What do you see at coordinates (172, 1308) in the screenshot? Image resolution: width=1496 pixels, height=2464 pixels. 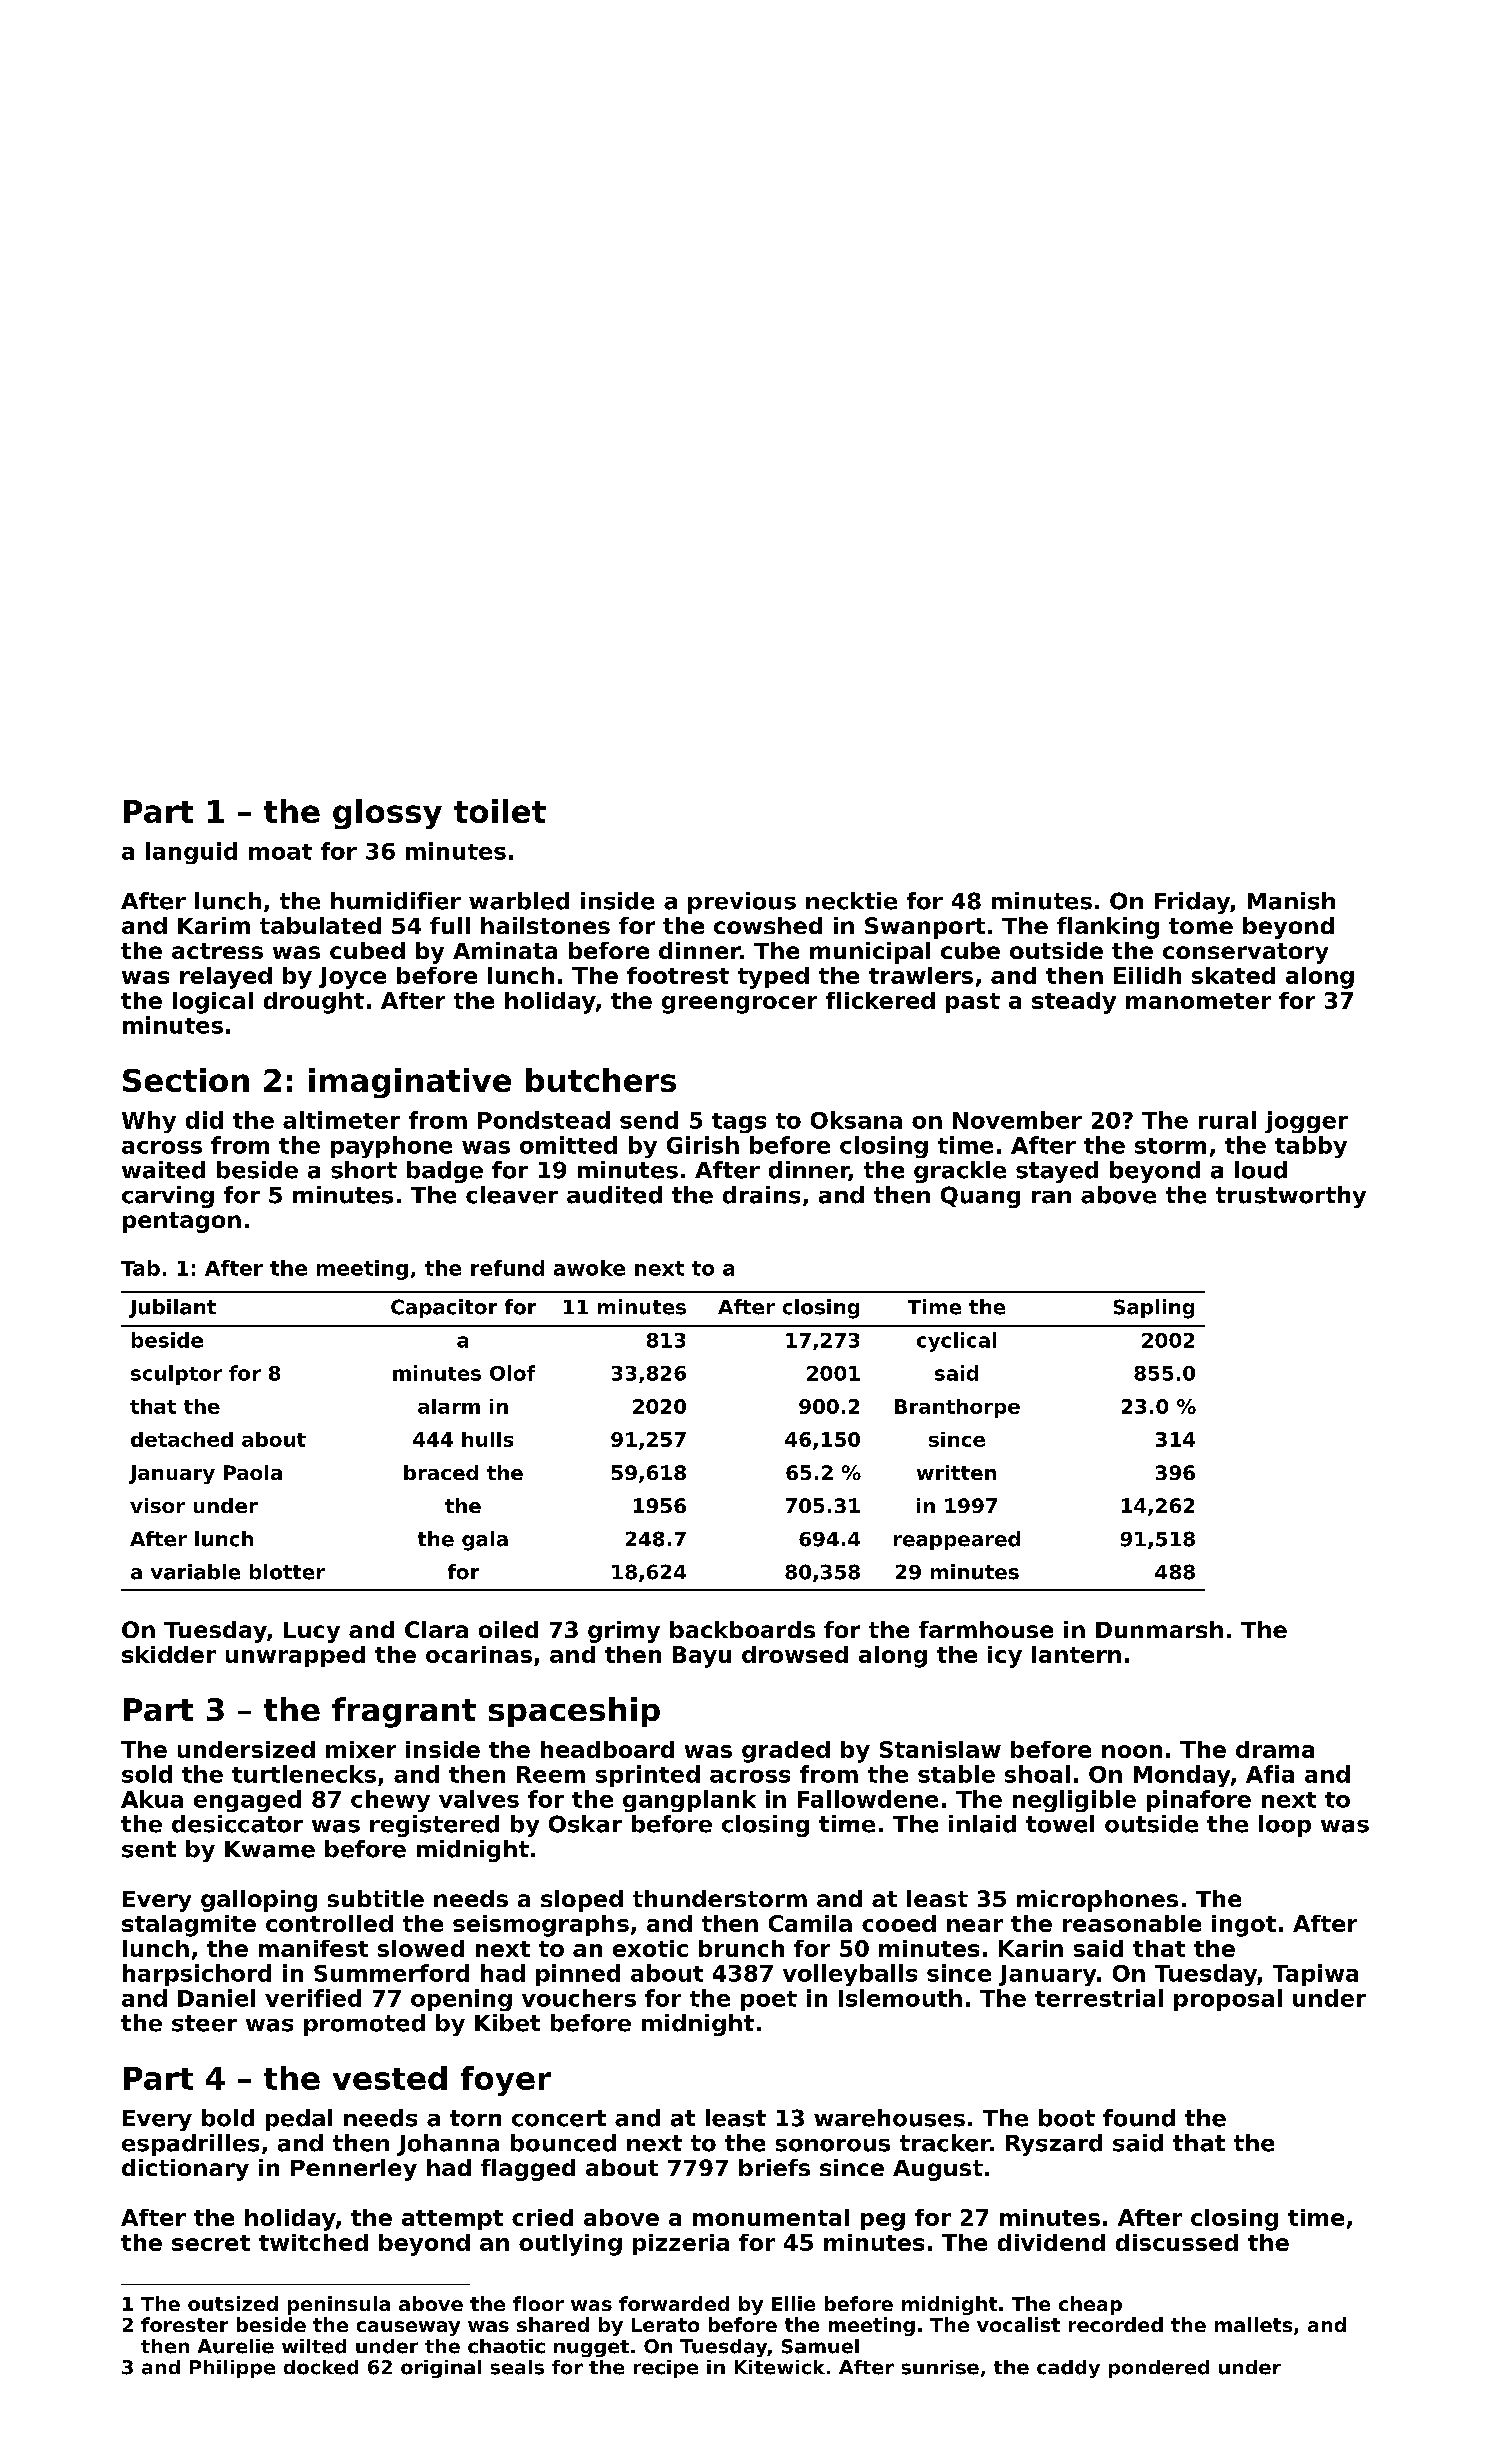 I see `Jubilant` at bounding box center [172, 1308].
